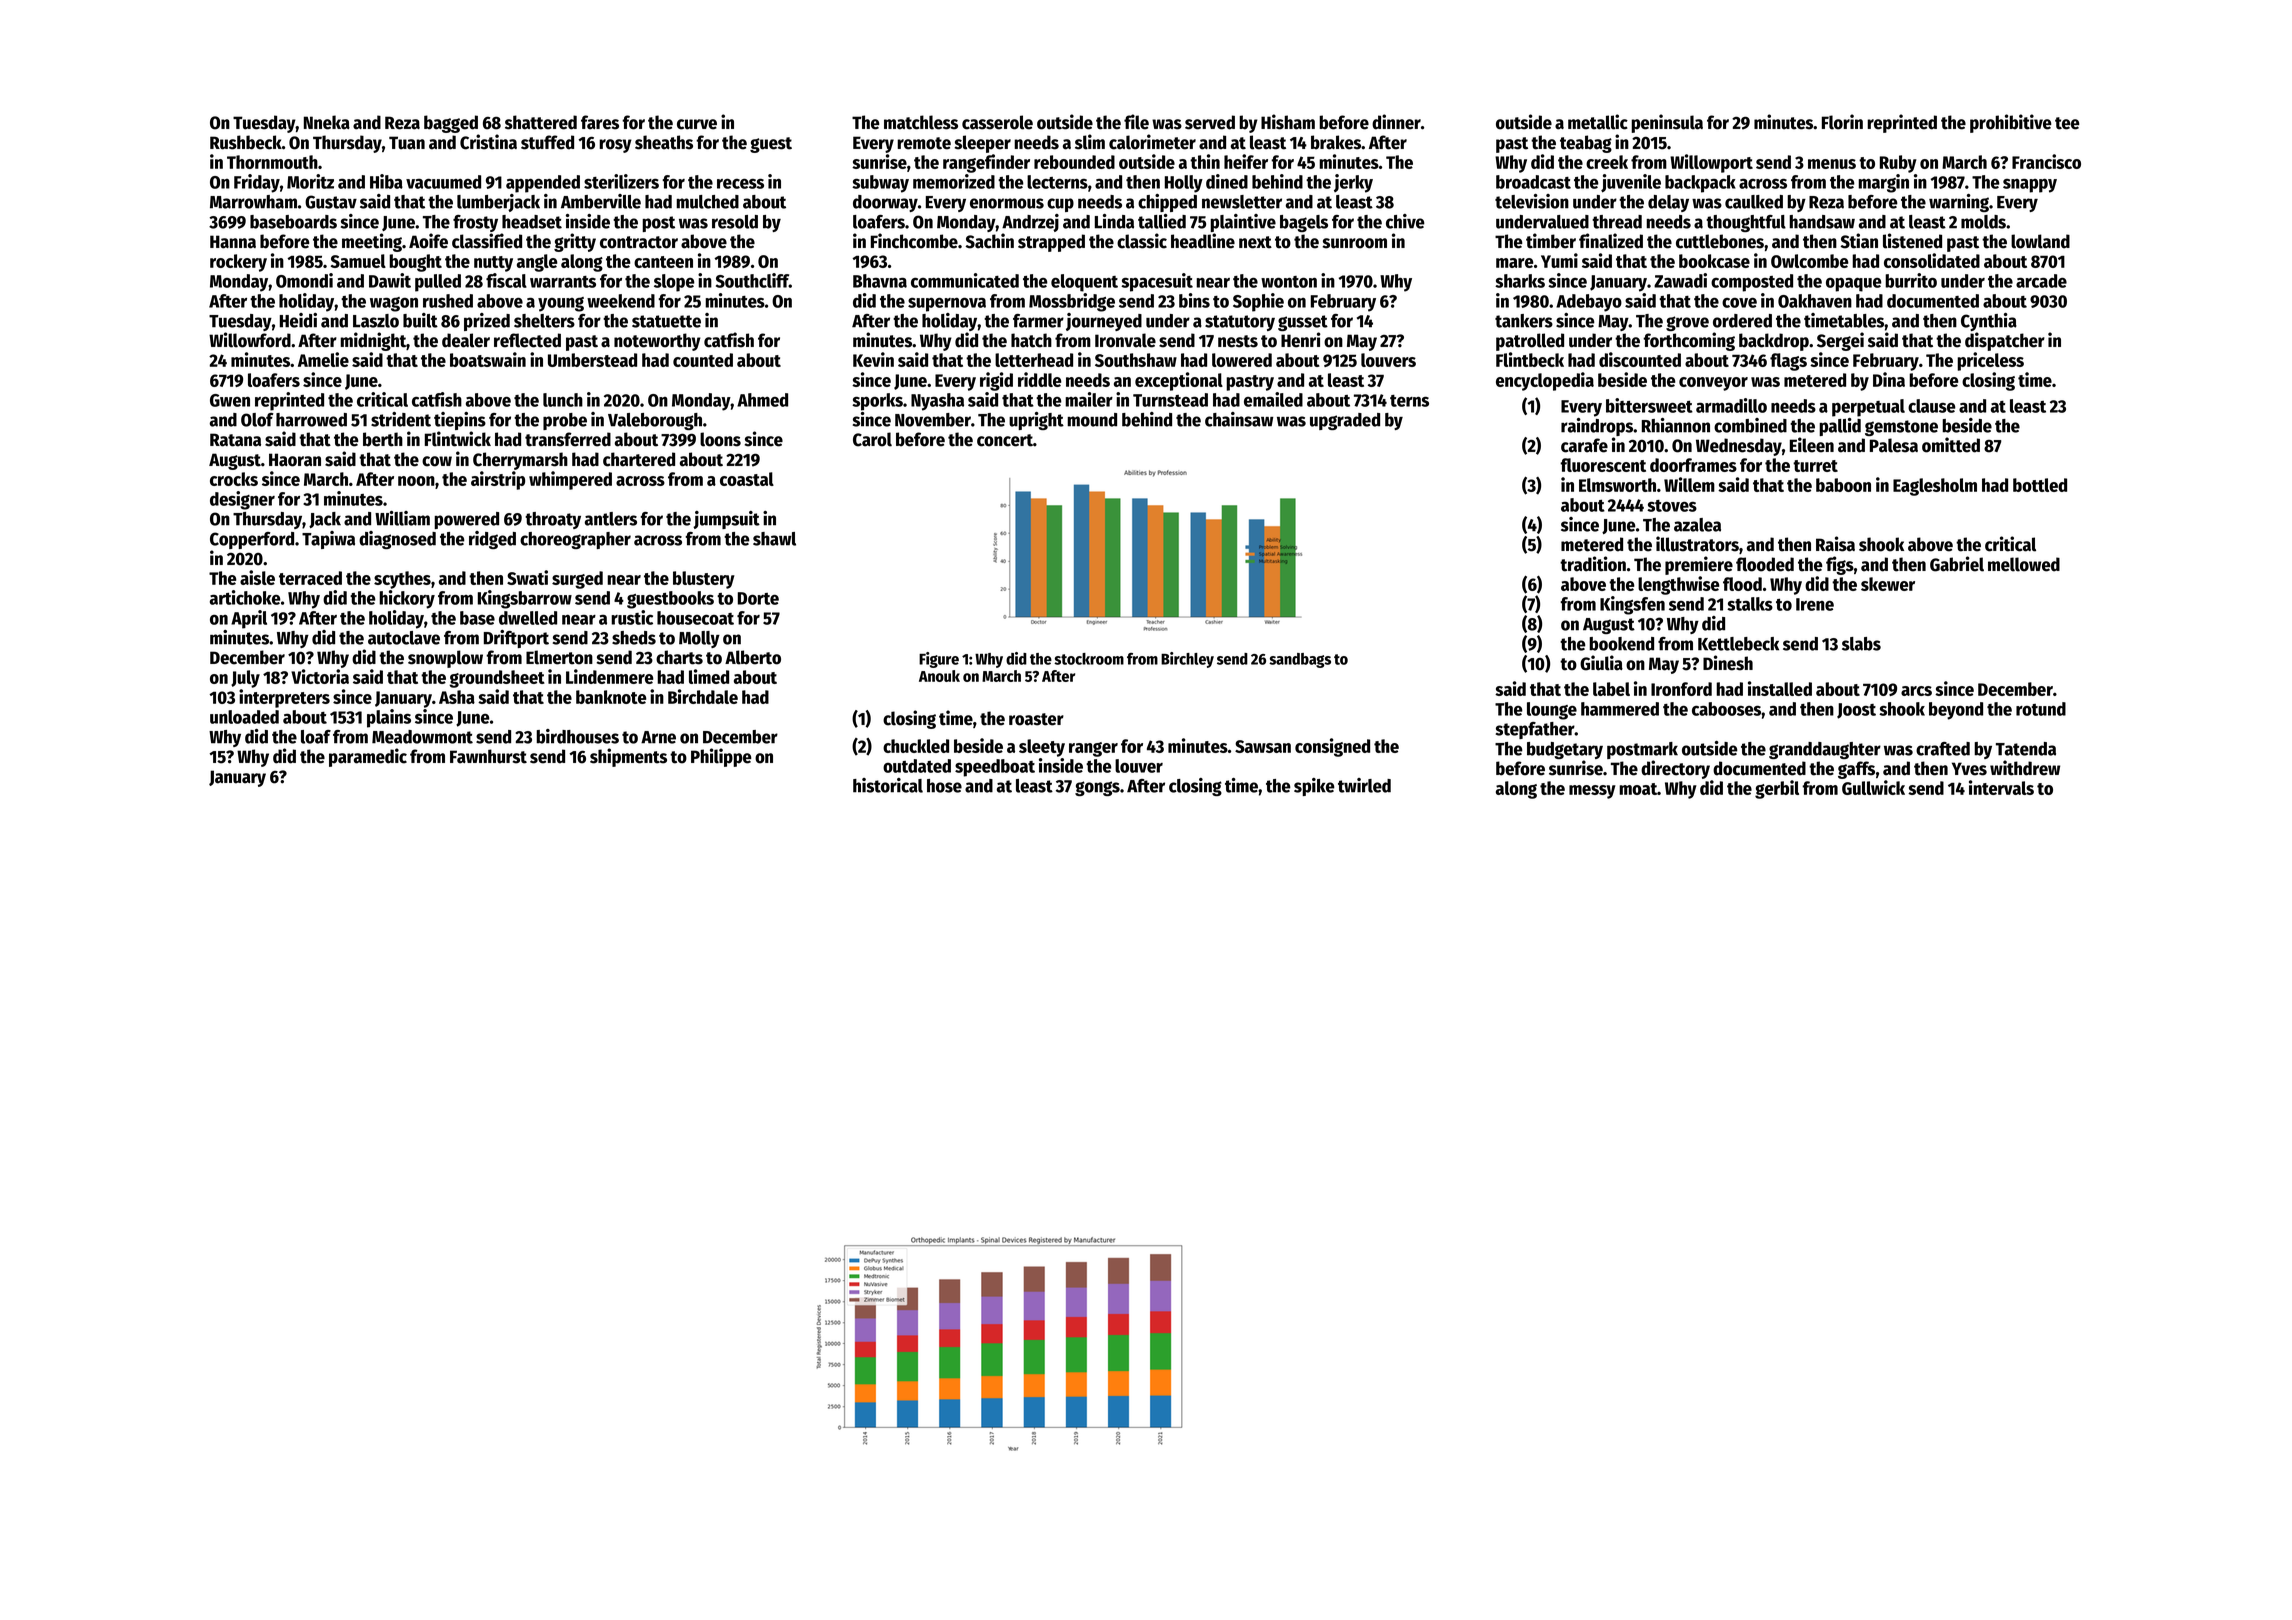 The width and height of the image is (2292, 1620). What do you see at coordinates (611, 519) in the image?
I see `antlers` at bounding box center [611, 519].
